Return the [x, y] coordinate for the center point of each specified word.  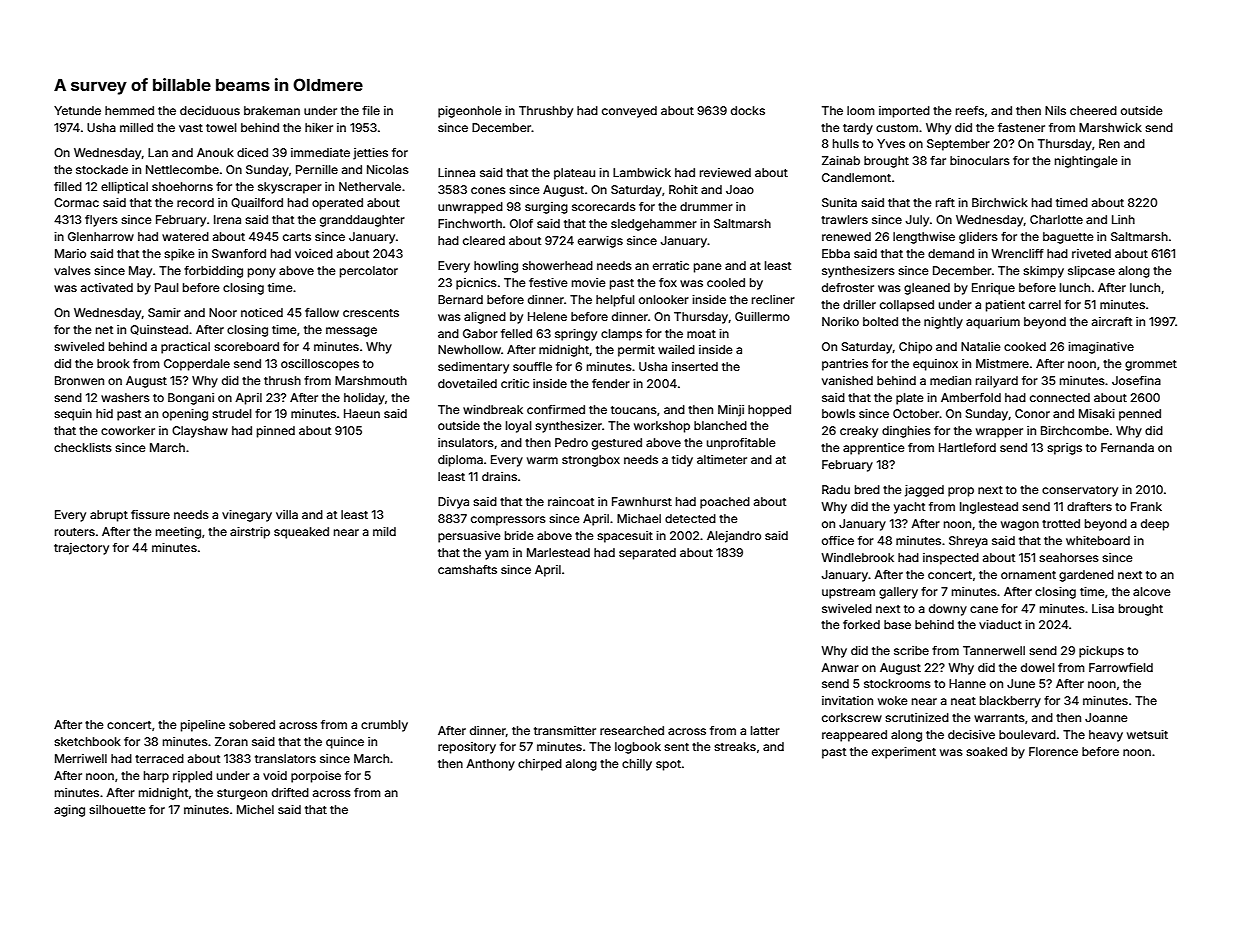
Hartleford [967, 447]
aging [69, 811]
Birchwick [1000, 202]
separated [647, 554]
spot [668, 765]
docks [748, 110]
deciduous [210, 110]
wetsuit [1147, 734]
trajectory [81, 549]
